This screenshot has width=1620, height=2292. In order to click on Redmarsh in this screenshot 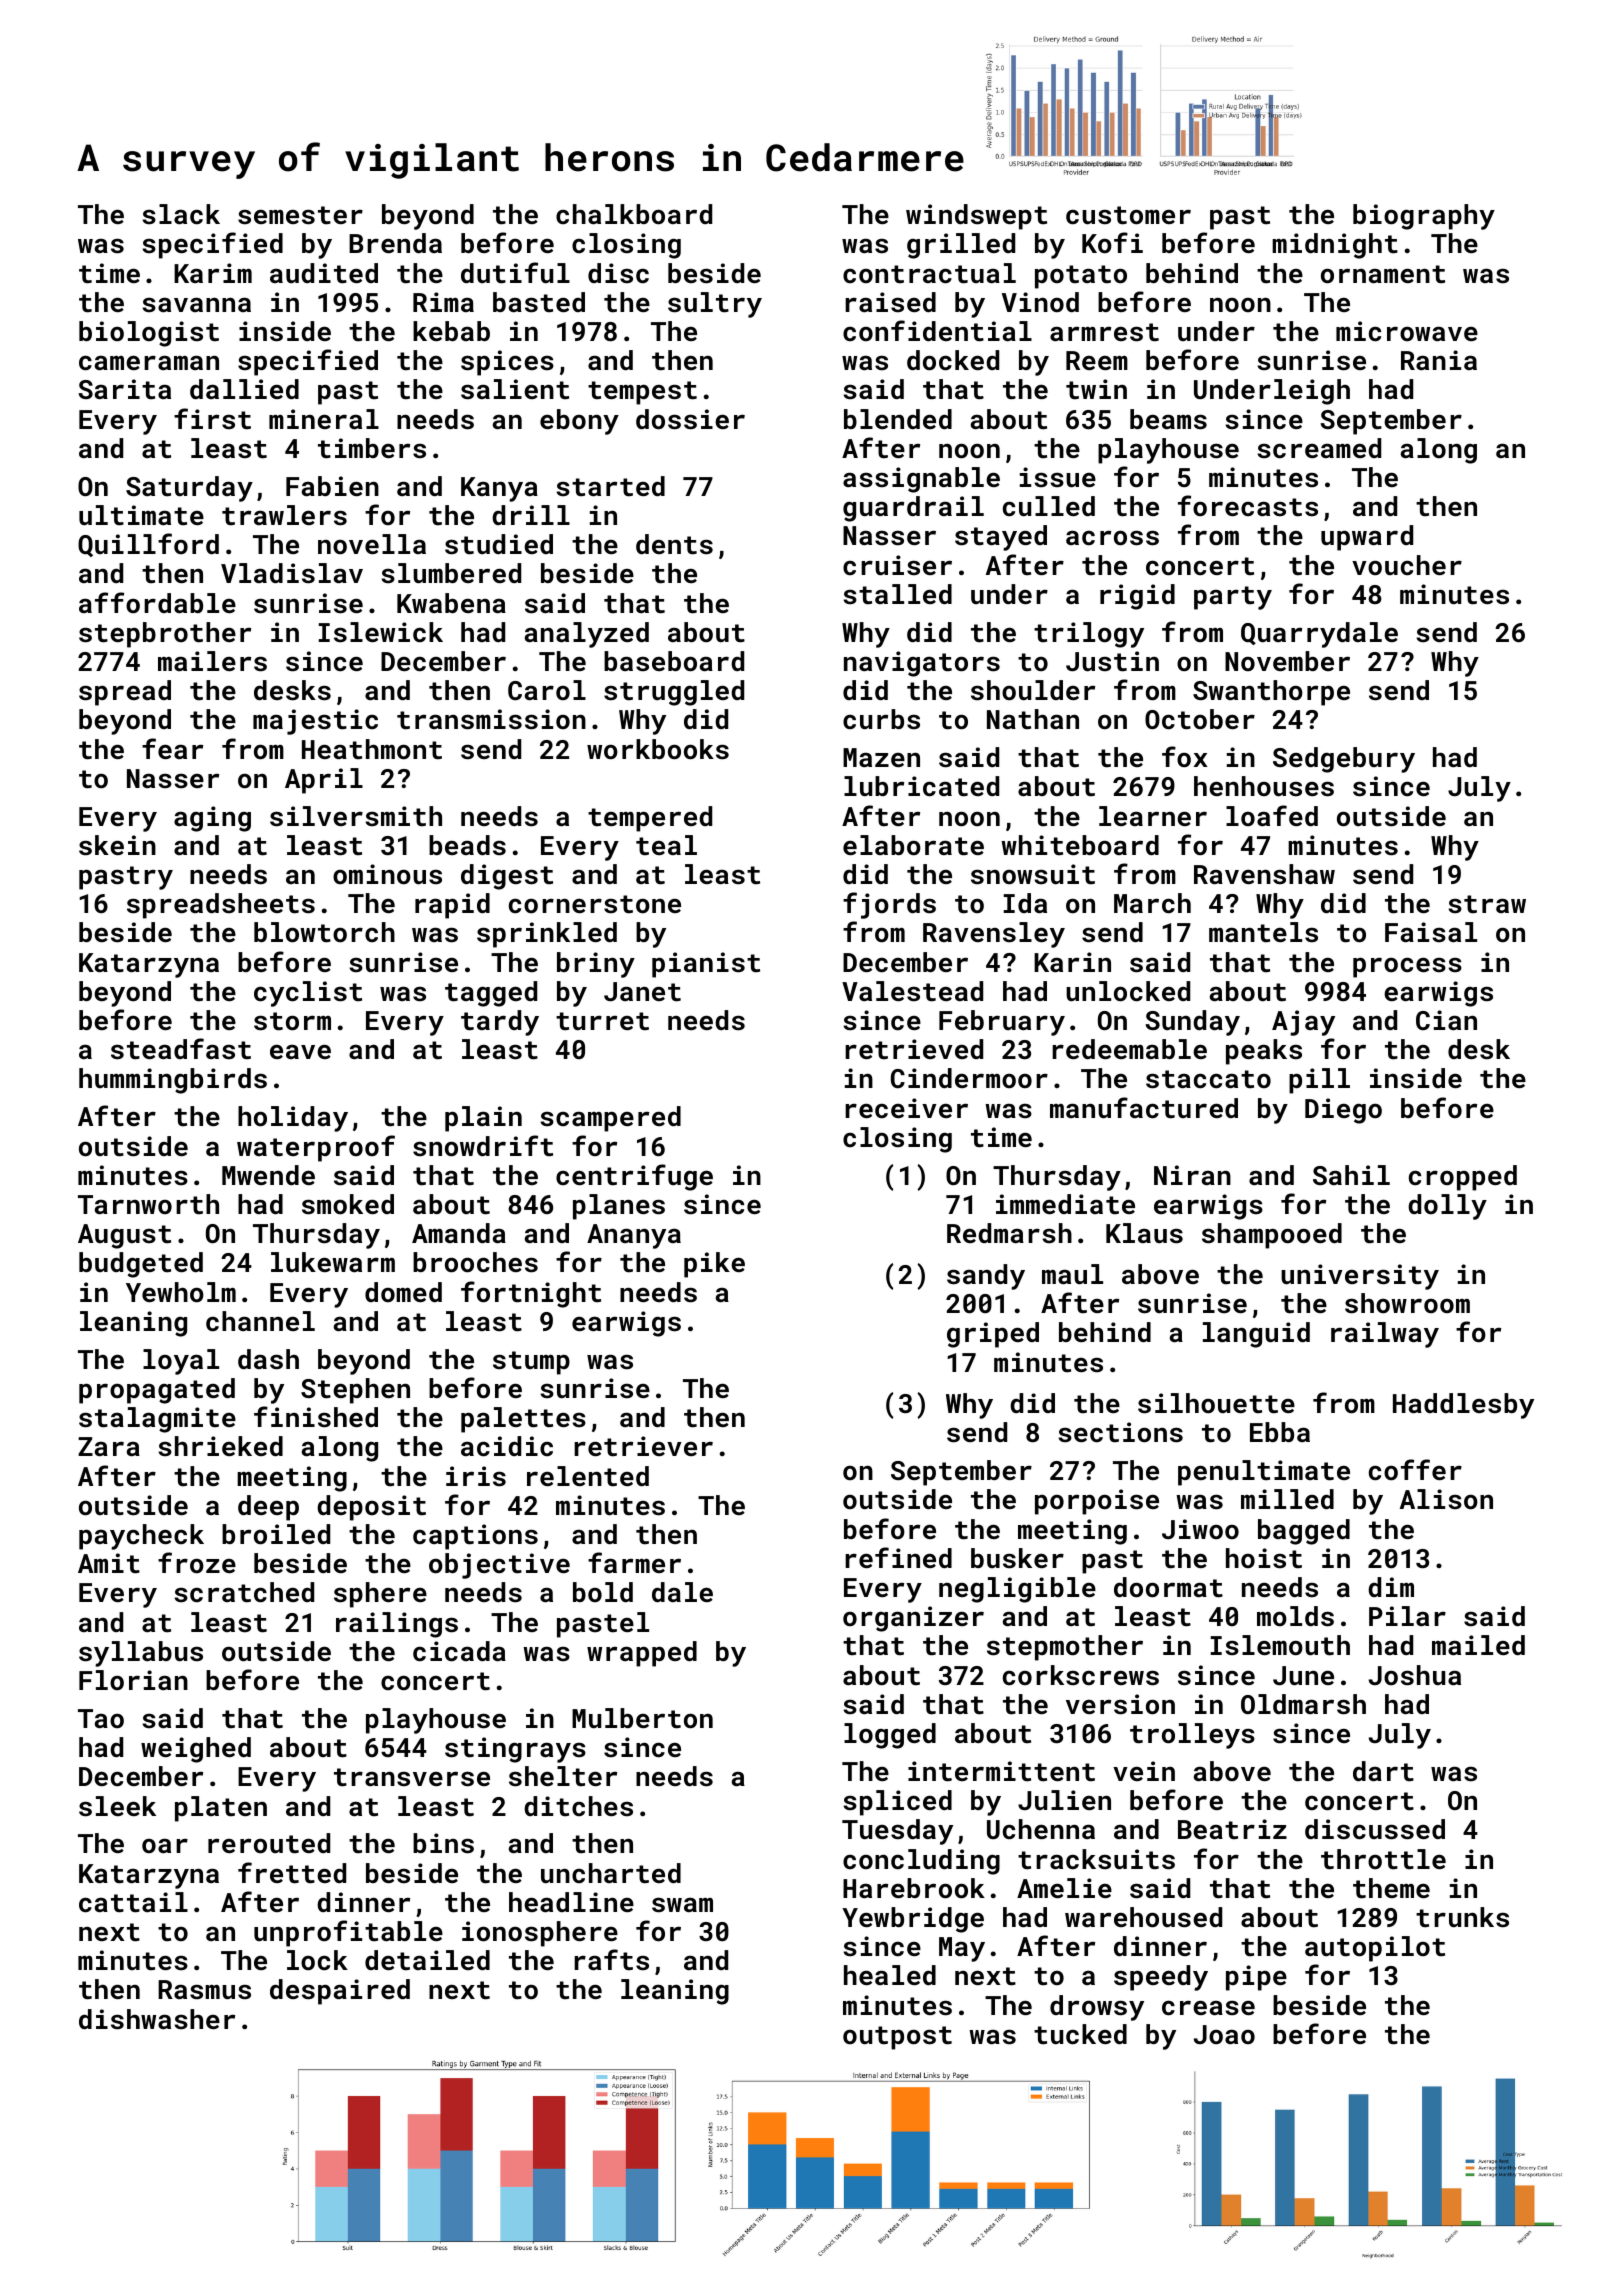, I will do `click(1009, 1233)`.
